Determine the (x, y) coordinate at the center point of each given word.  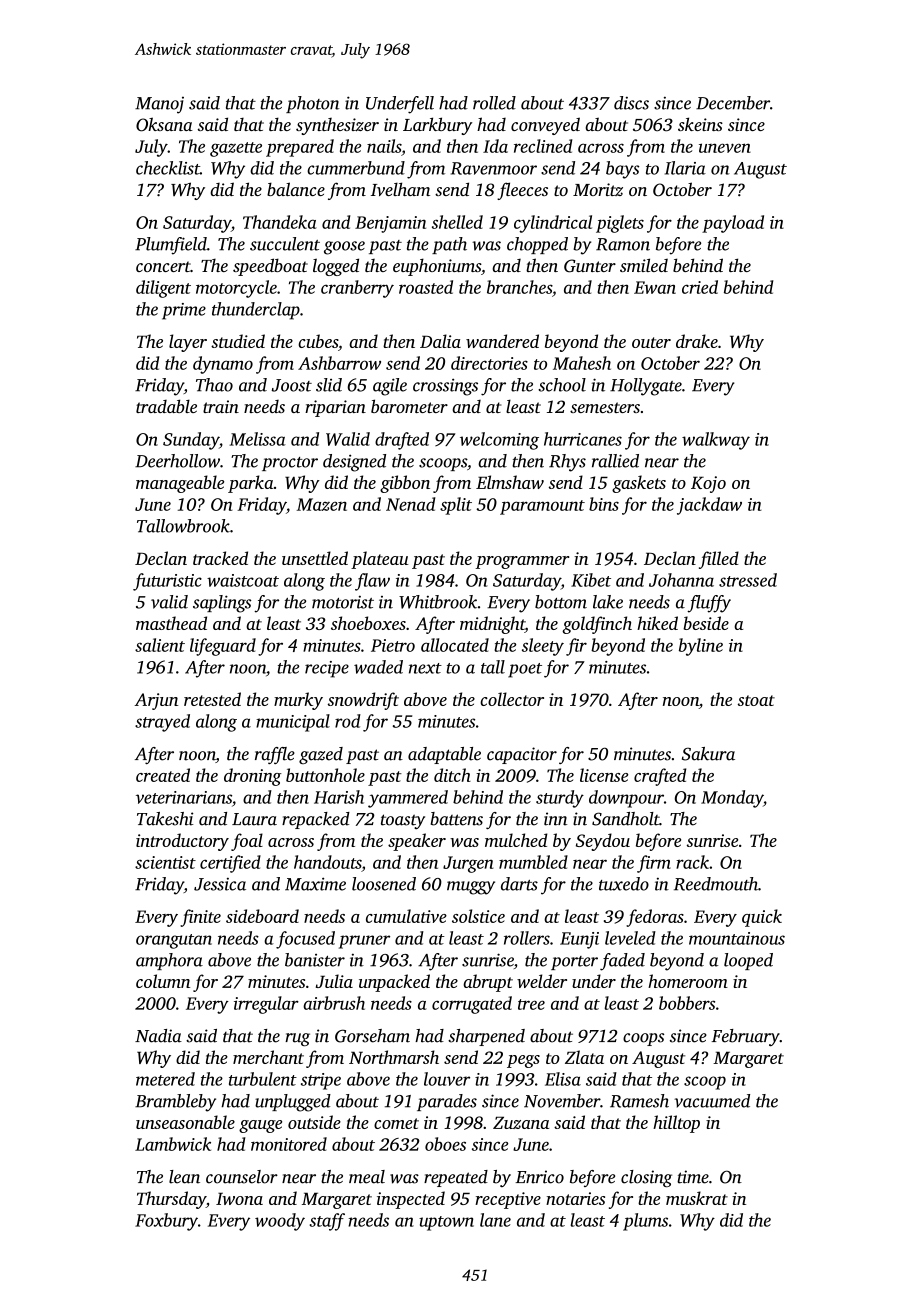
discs (631, 103)
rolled (494, 103)
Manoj (159, 105)
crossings (445, 387)
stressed (748, 580)
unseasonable (185, 1122)
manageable (180, 484)
